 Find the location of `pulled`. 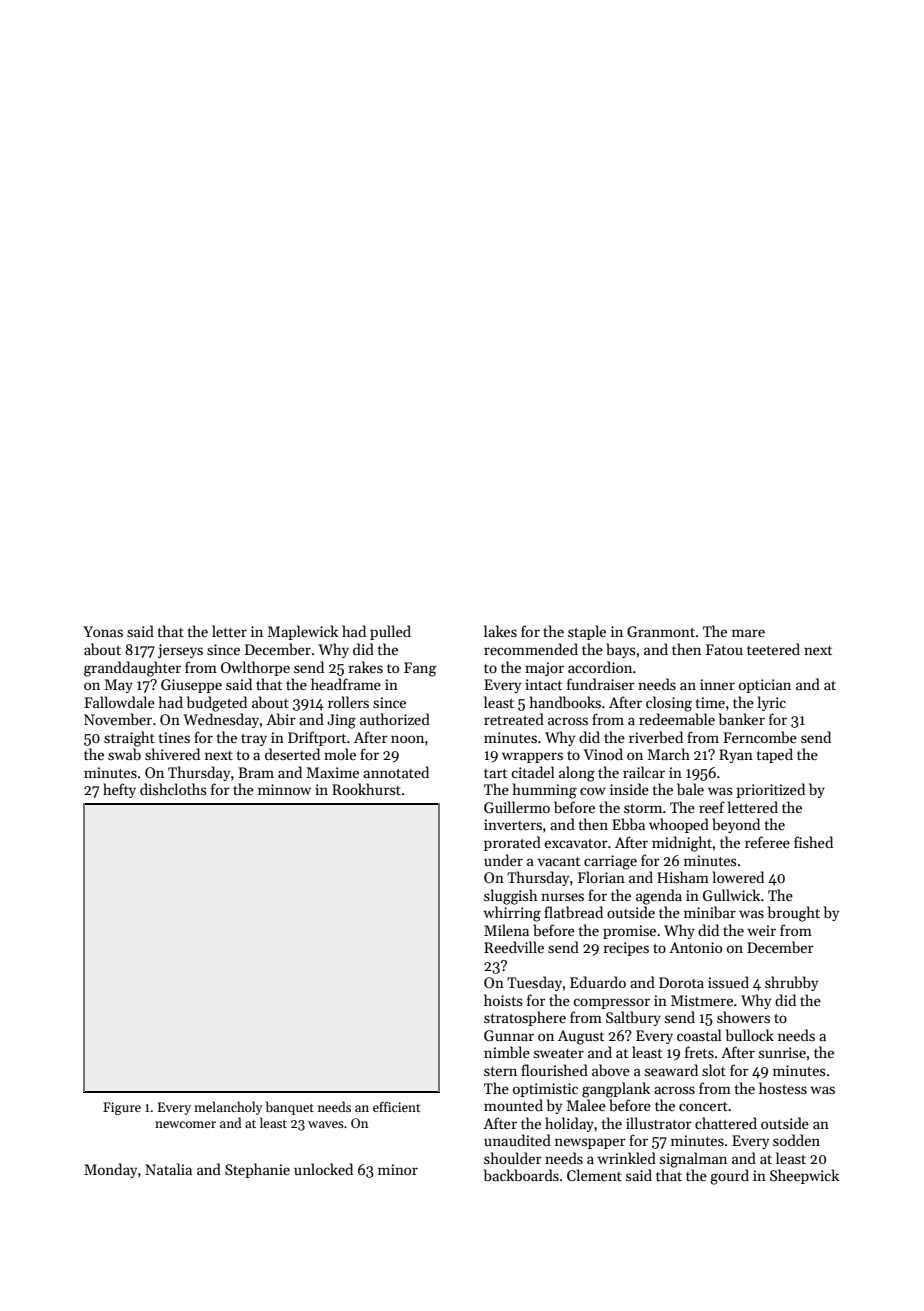

pulled is located at coordinates (390, 632).
